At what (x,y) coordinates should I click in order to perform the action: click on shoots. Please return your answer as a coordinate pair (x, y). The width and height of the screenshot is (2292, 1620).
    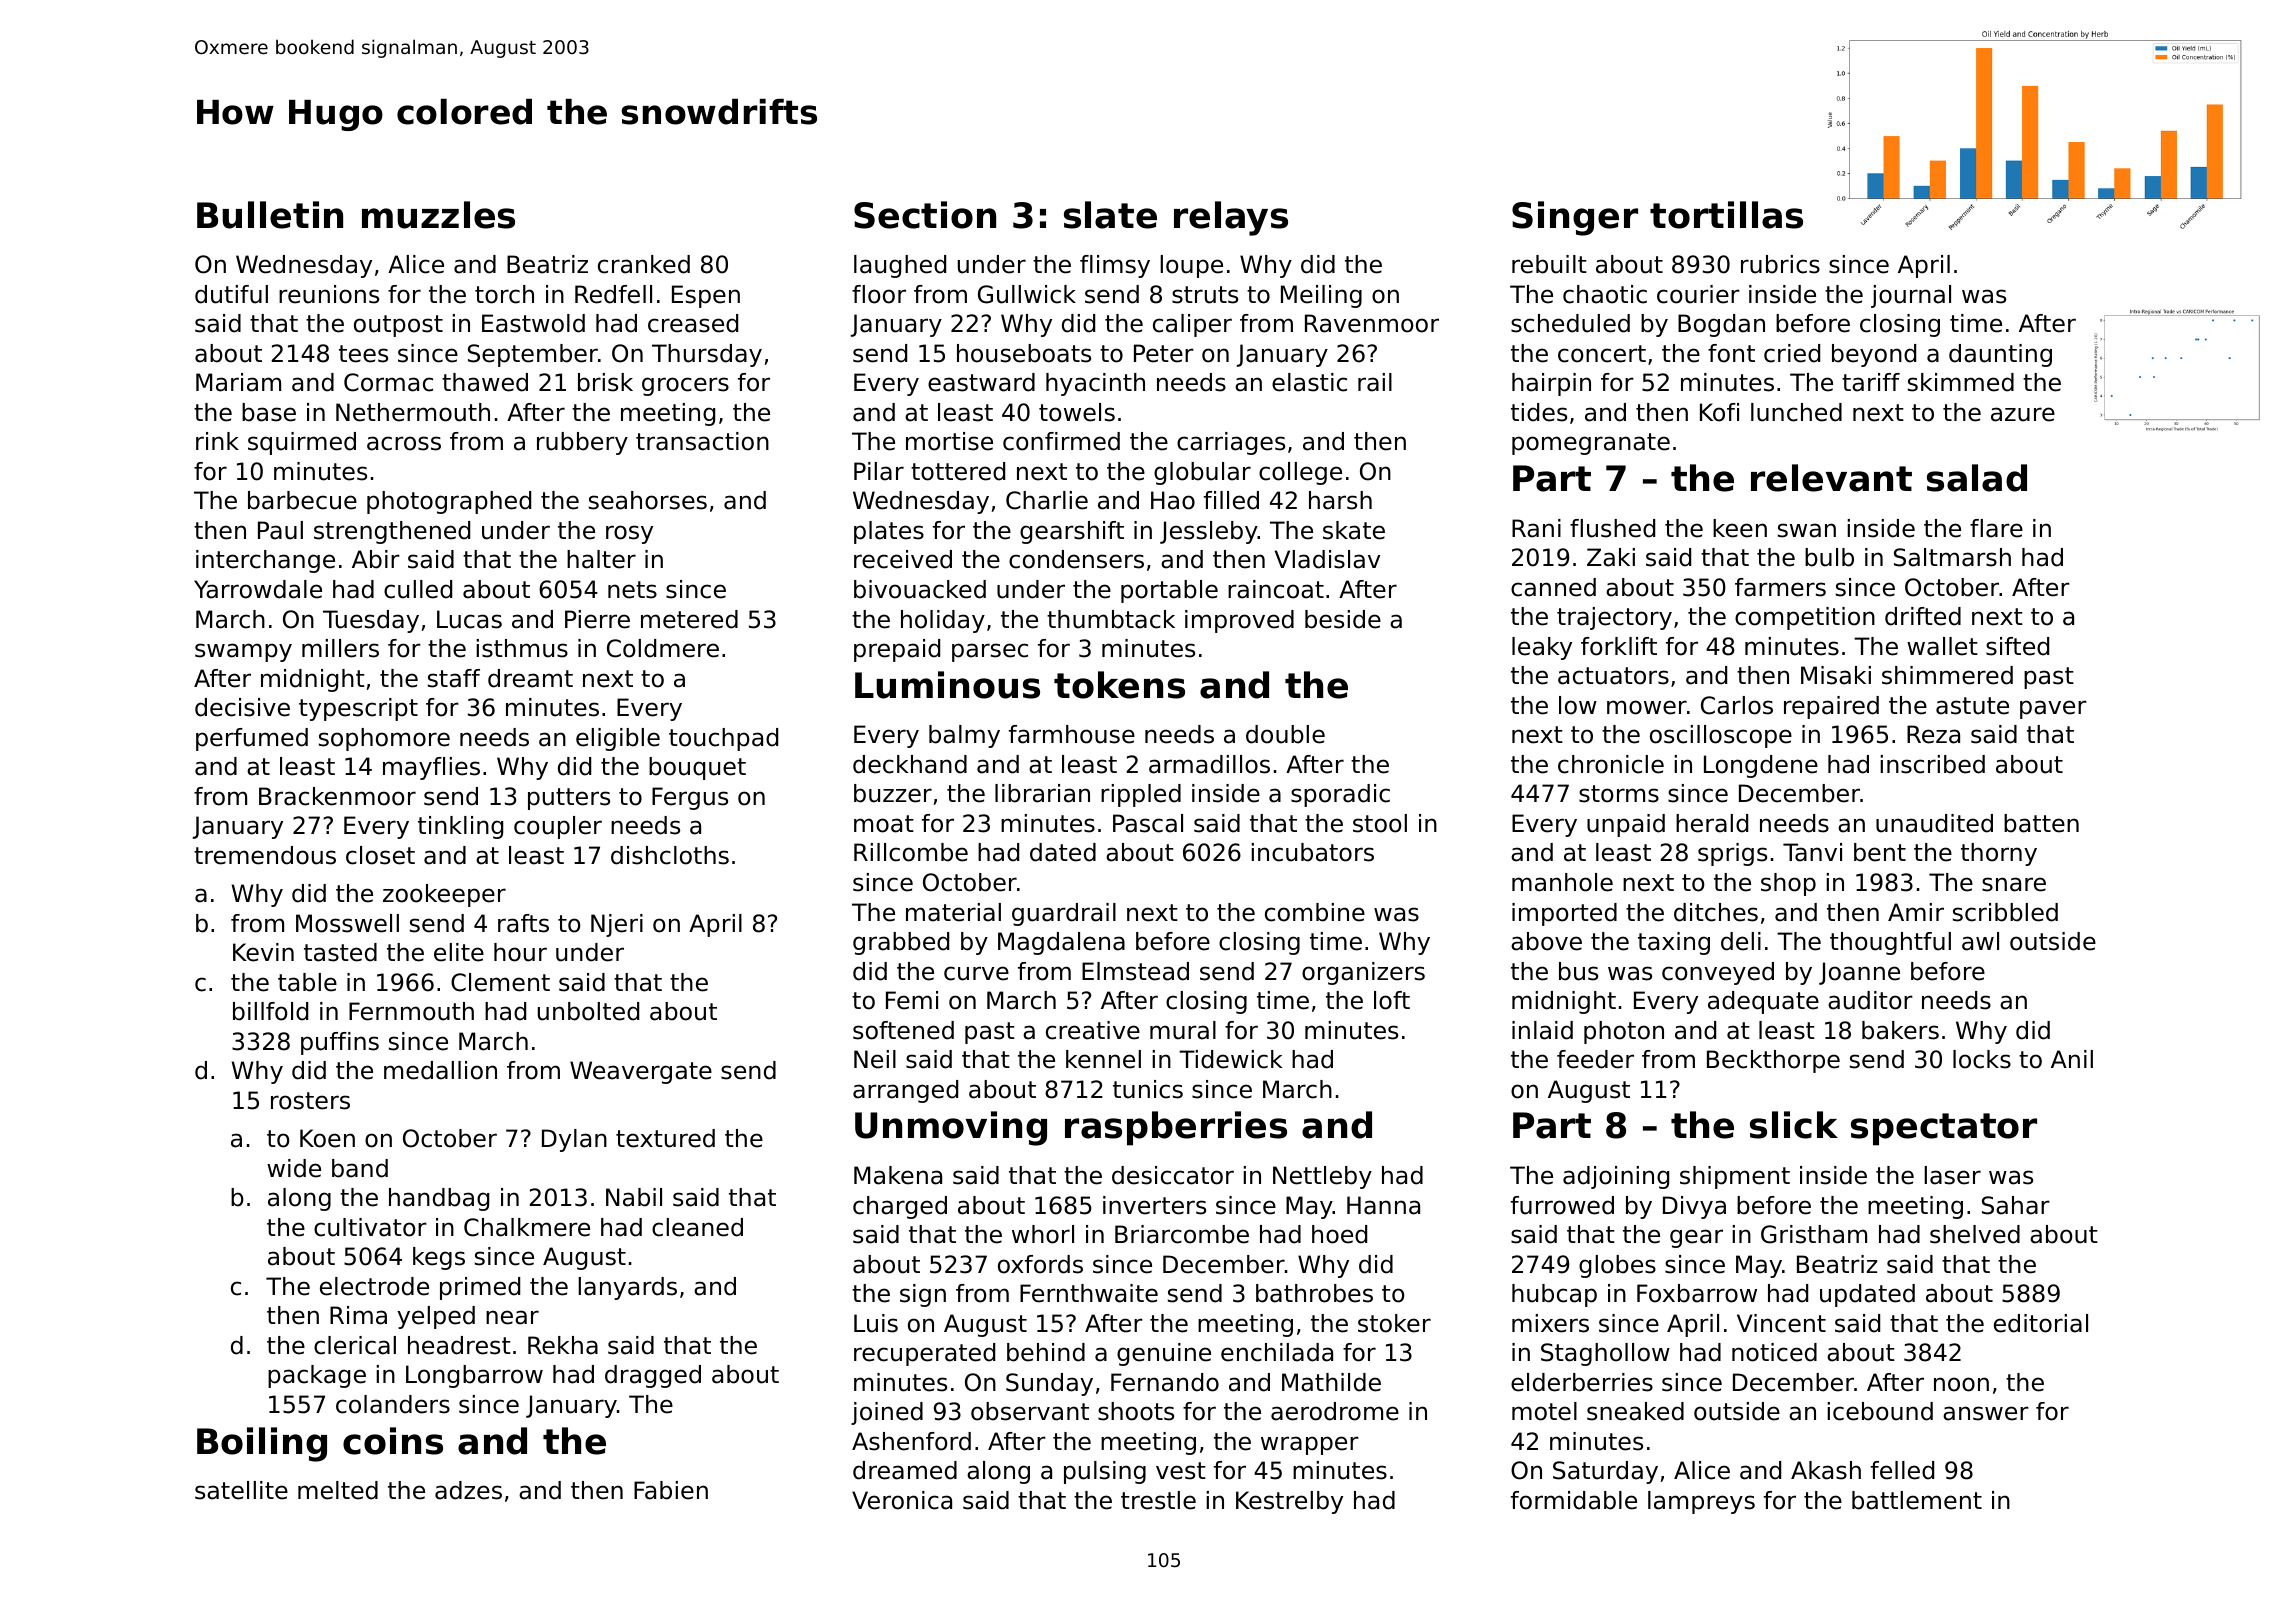
    Looking at the image, I should click on (1136, 1411).
